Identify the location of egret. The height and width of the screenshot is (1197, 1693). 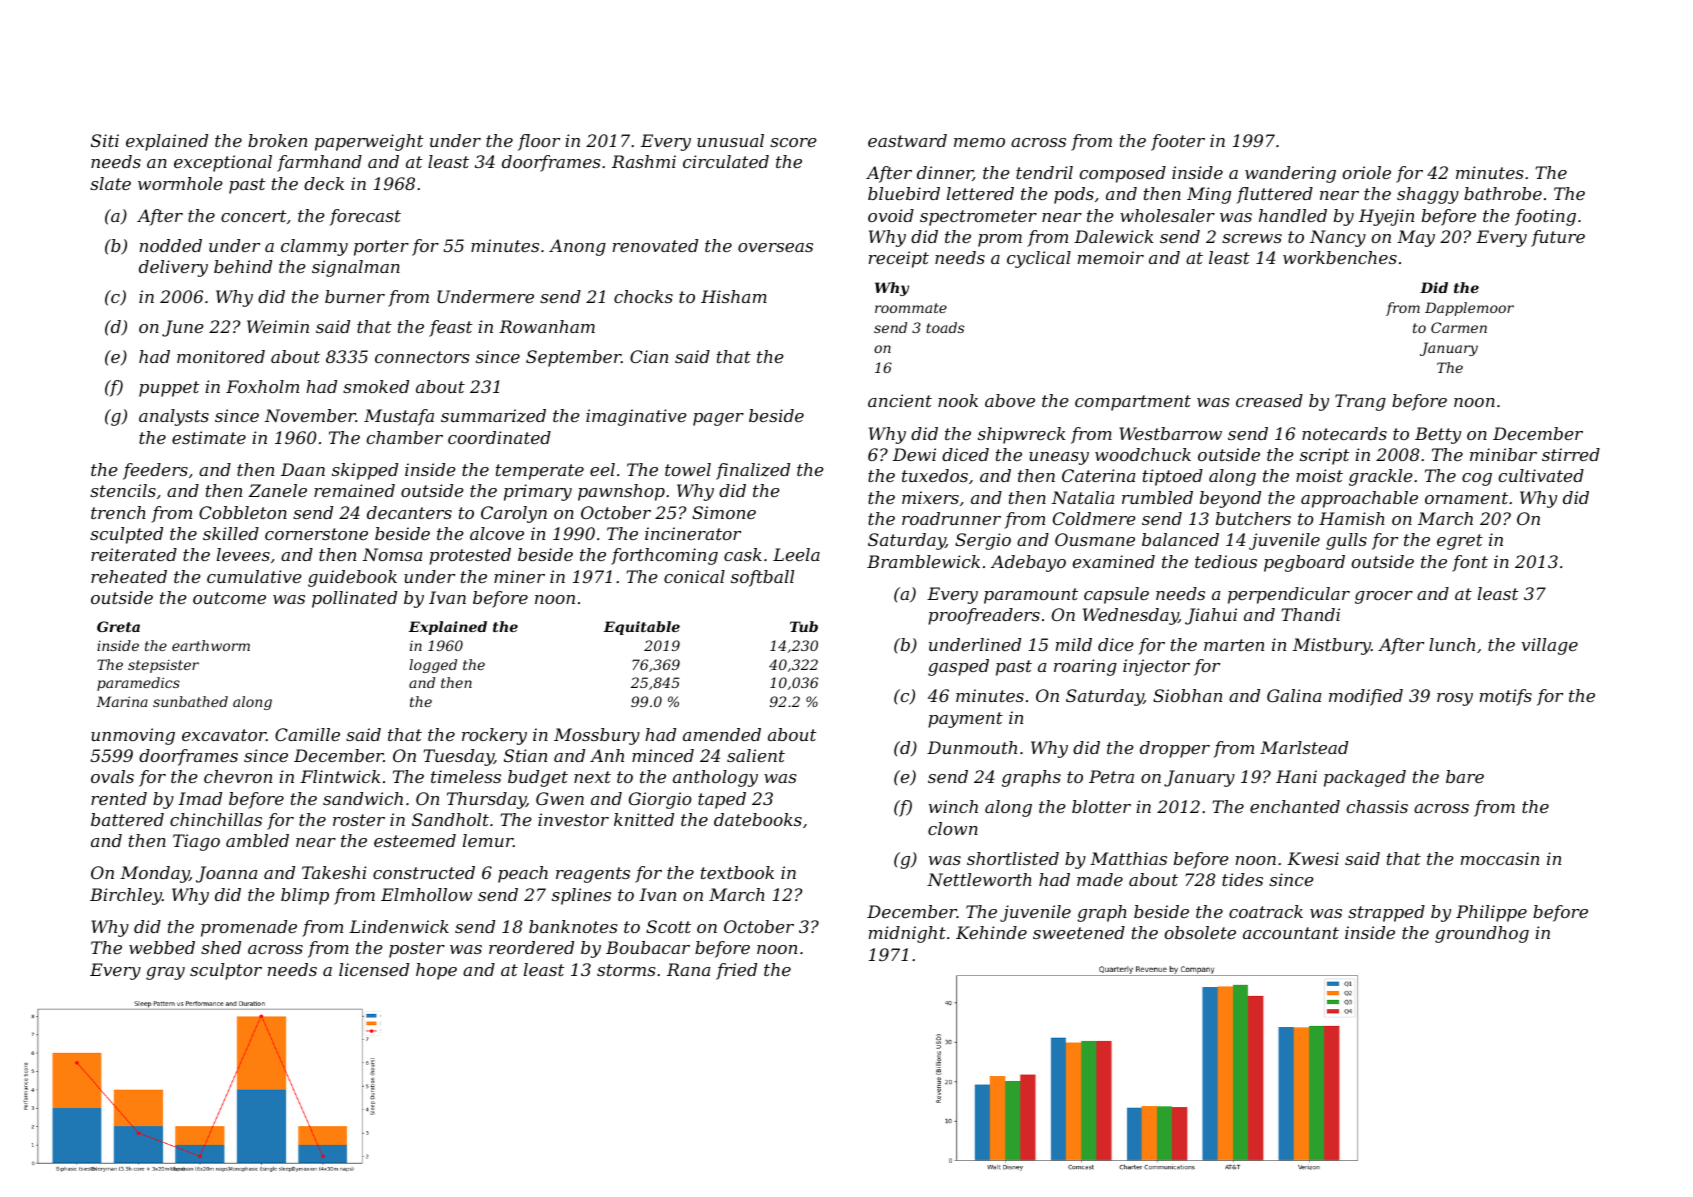
(1460, 542).
